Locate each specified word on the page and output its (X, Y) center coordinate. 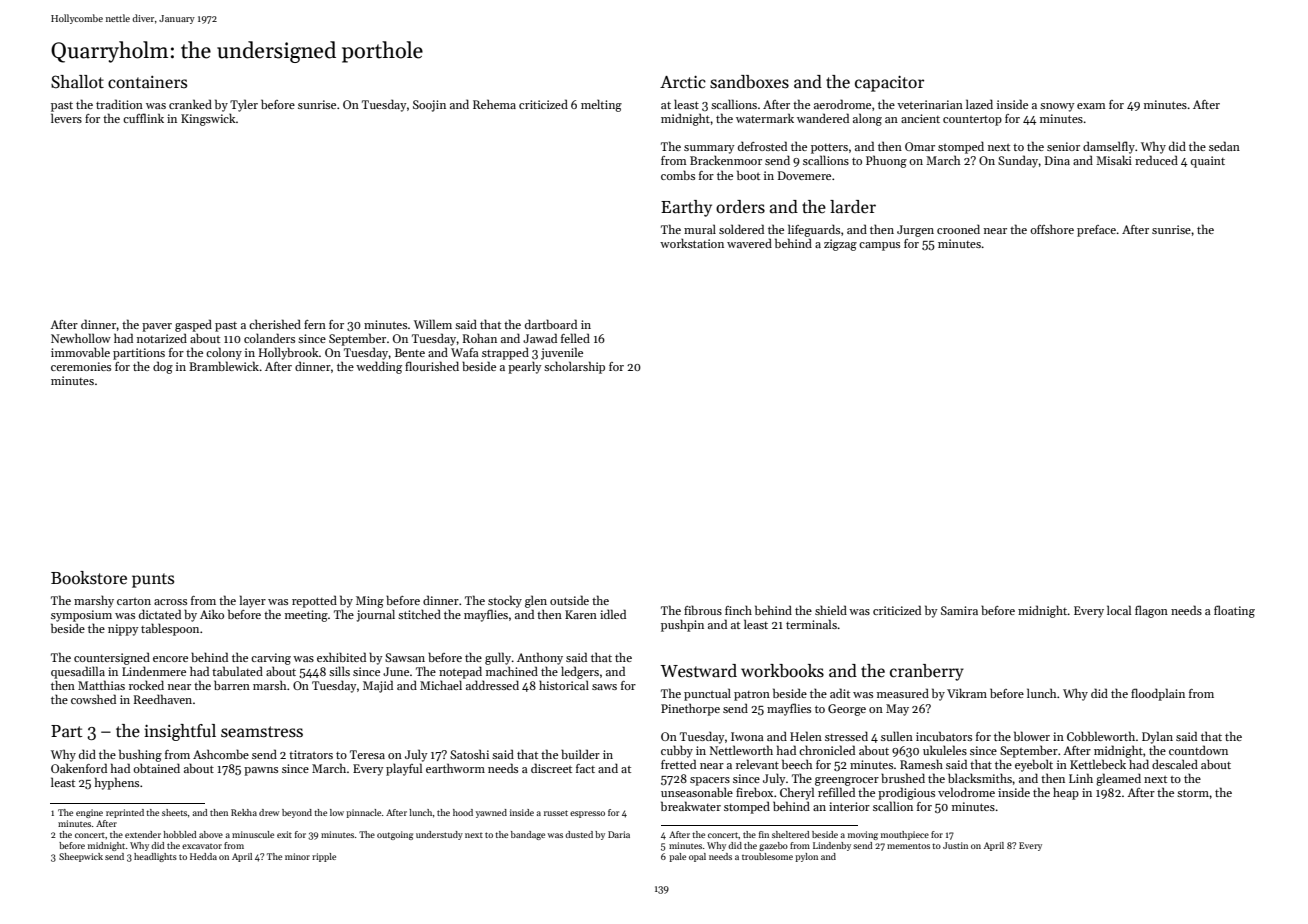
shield (831, 610)
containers (147, 82)
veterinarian (930, 104)
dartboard (551, 324)
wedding (379, 367)
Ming (370, 602)
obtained (156, 768)
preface (1096, 231)
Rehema (494, 104)
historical (564, 685)
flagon (1151, 611)
